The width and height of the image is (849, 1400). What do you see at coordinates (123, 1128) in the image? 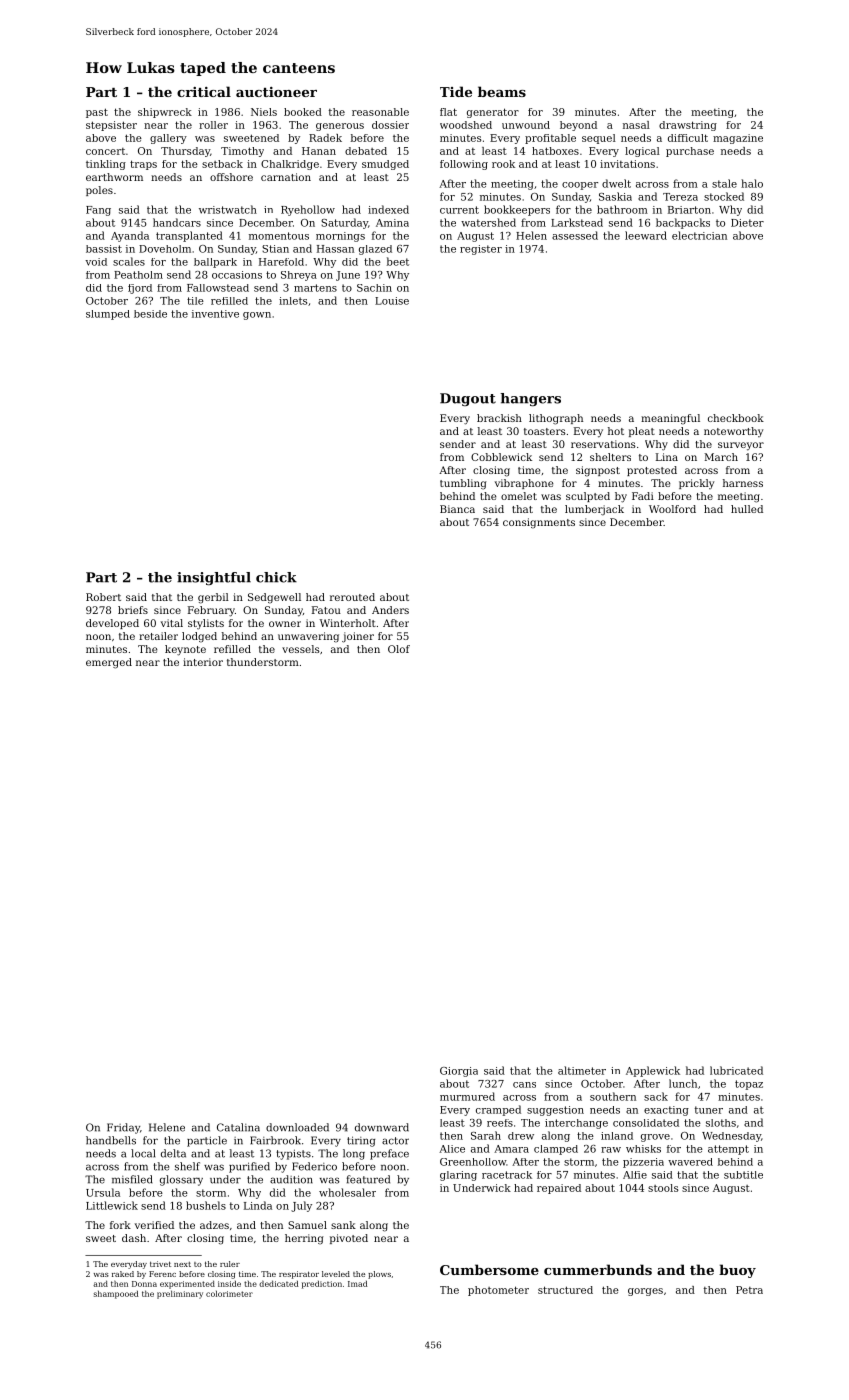
I see `Friday` at bounding box center [123, 1128].
